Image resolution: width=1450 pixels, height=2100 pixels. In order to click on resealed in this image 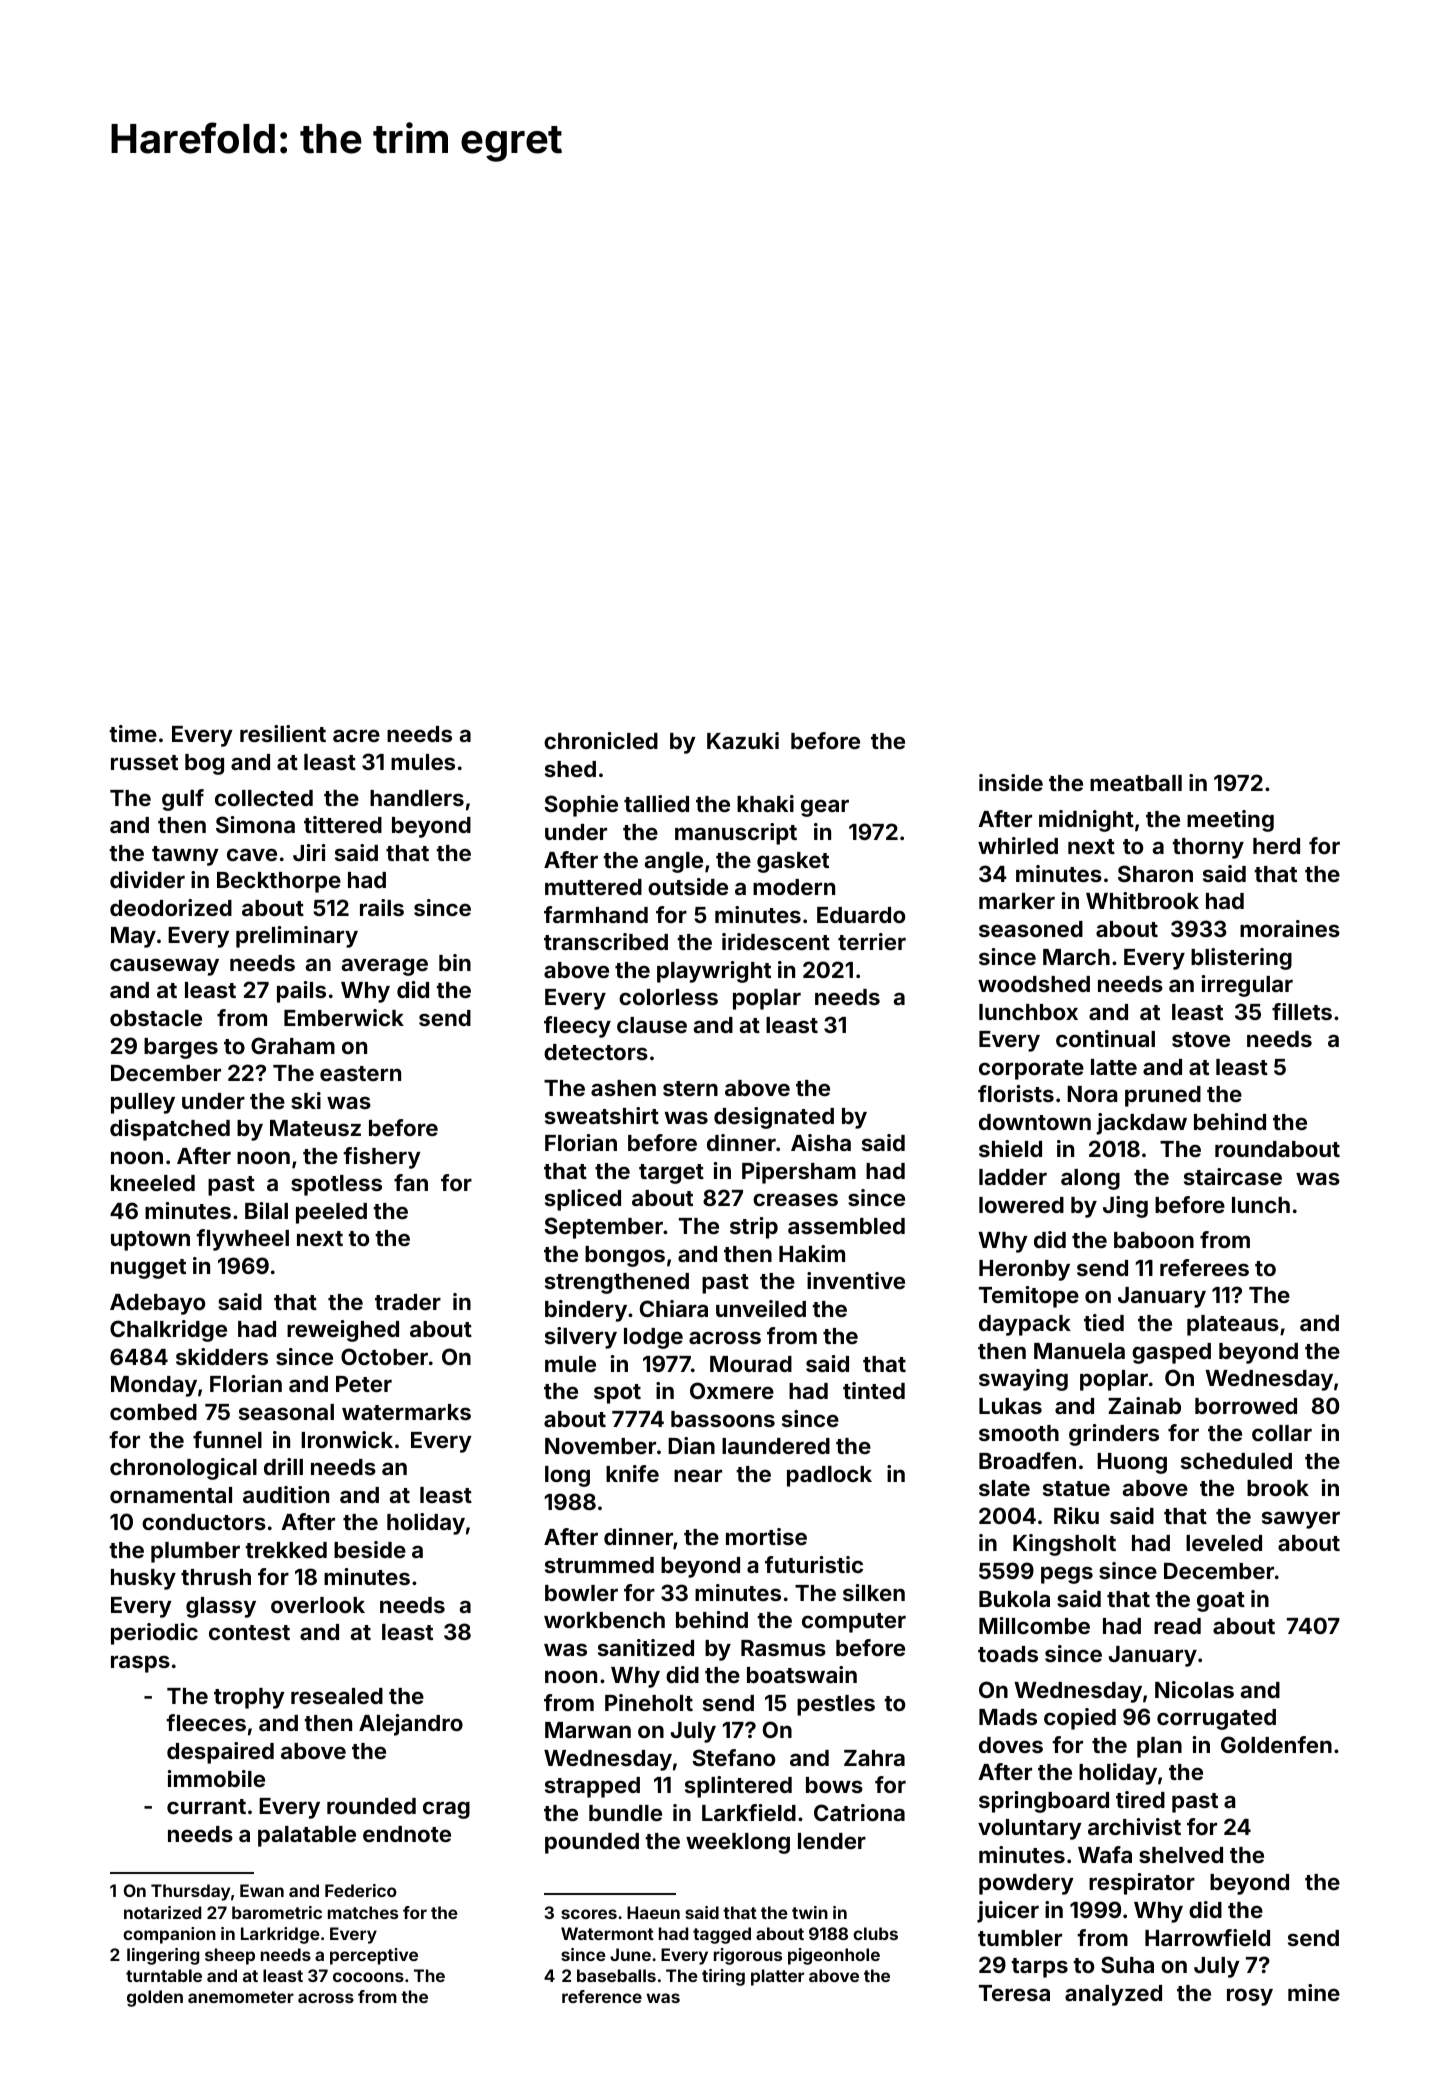, I will do `click(337, 1696)`.
